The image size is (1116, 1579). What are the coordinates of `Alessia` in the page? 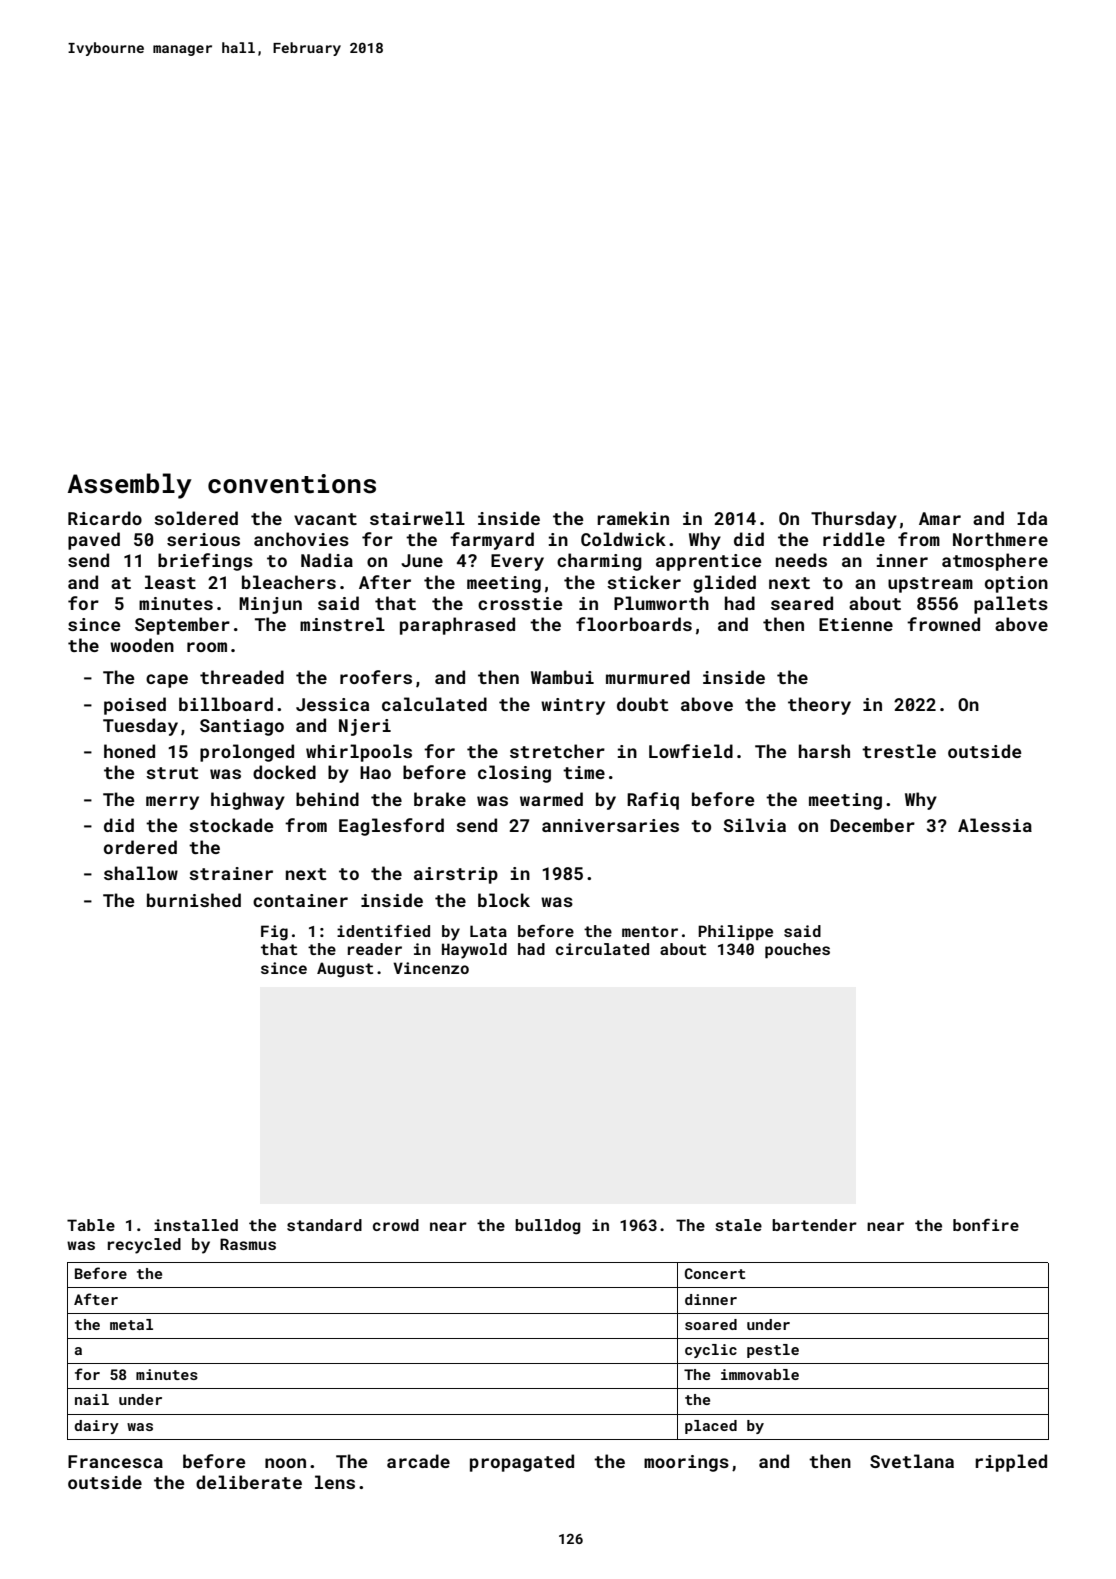 It's located at (995, 825).
